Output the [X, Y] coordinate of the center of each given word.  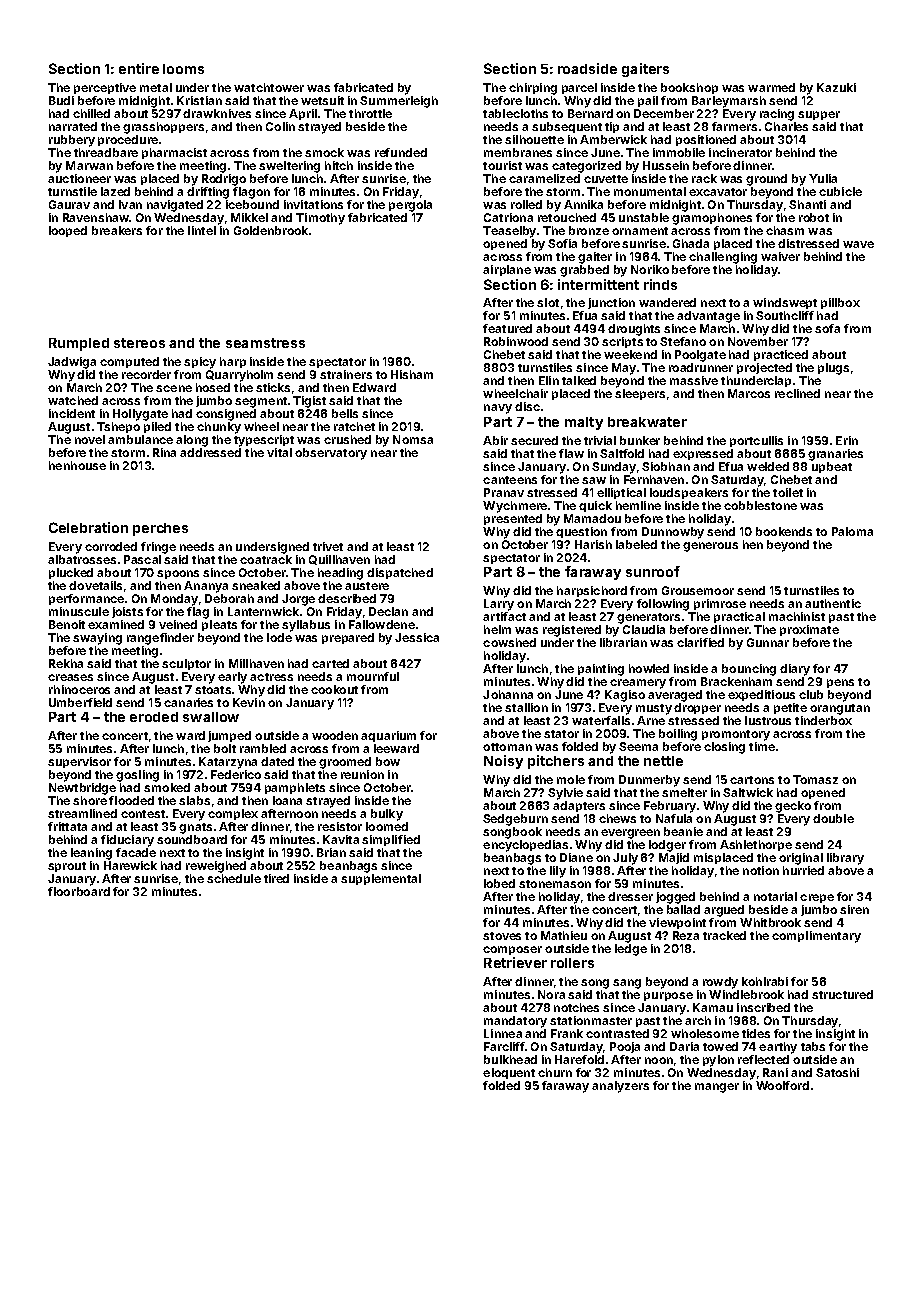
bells [345, 413]
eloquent [509, 1073]
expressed [703, 454]
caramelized [544, 178]
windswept [785, 303]
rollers [572, 963]
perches [160, 529]
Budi [61, 100]
